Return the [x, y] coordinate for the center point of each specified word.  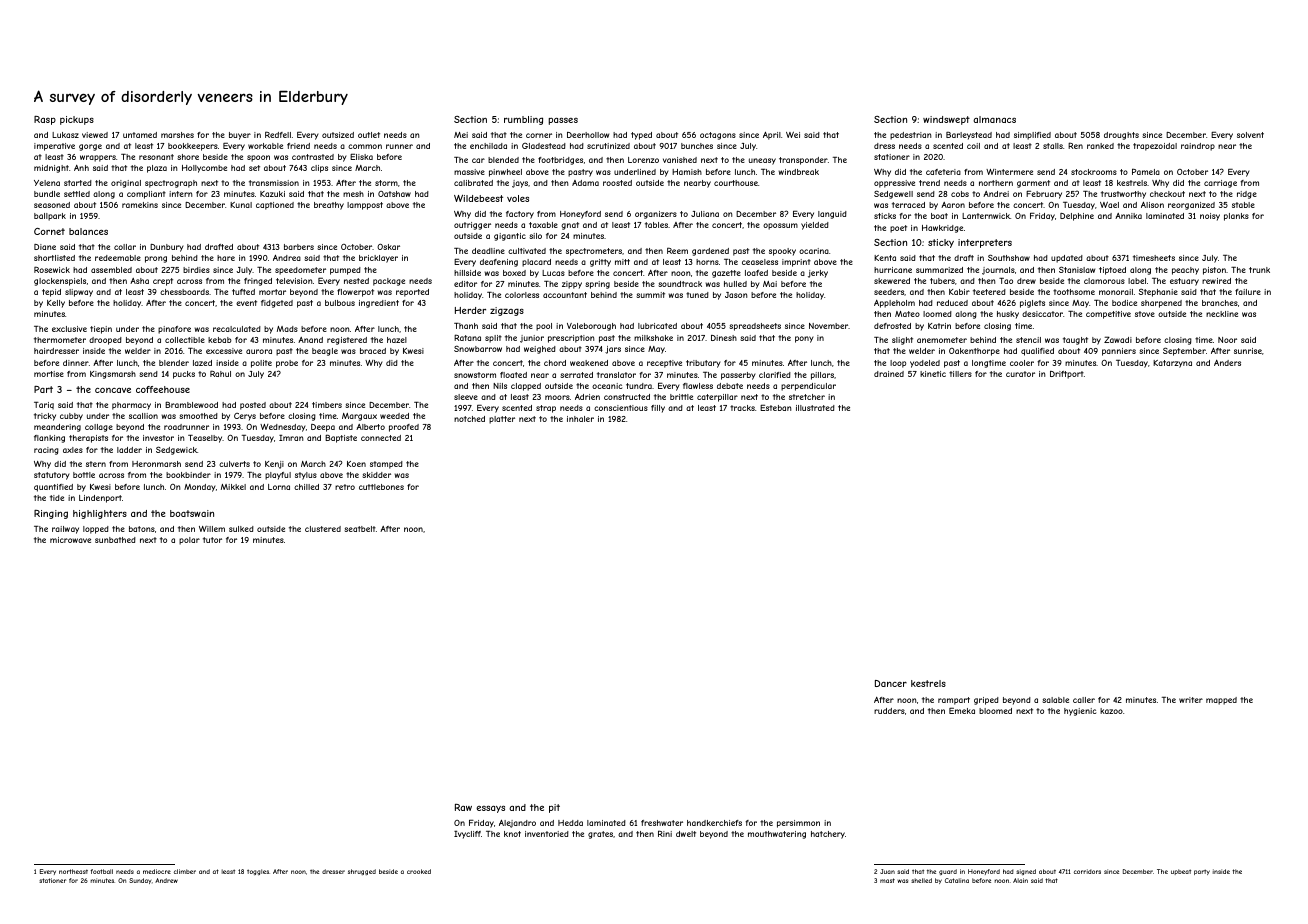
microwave [70, 540]
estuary [1184, 282]
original [126, 184]
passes [563, 121]
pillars [822, 376]
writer [1191, 700]
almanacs [994, 119]
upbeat [1181, 872]
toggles [258, 872]
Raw [463, 807]
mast [887, 880]
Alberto [370, 427]
